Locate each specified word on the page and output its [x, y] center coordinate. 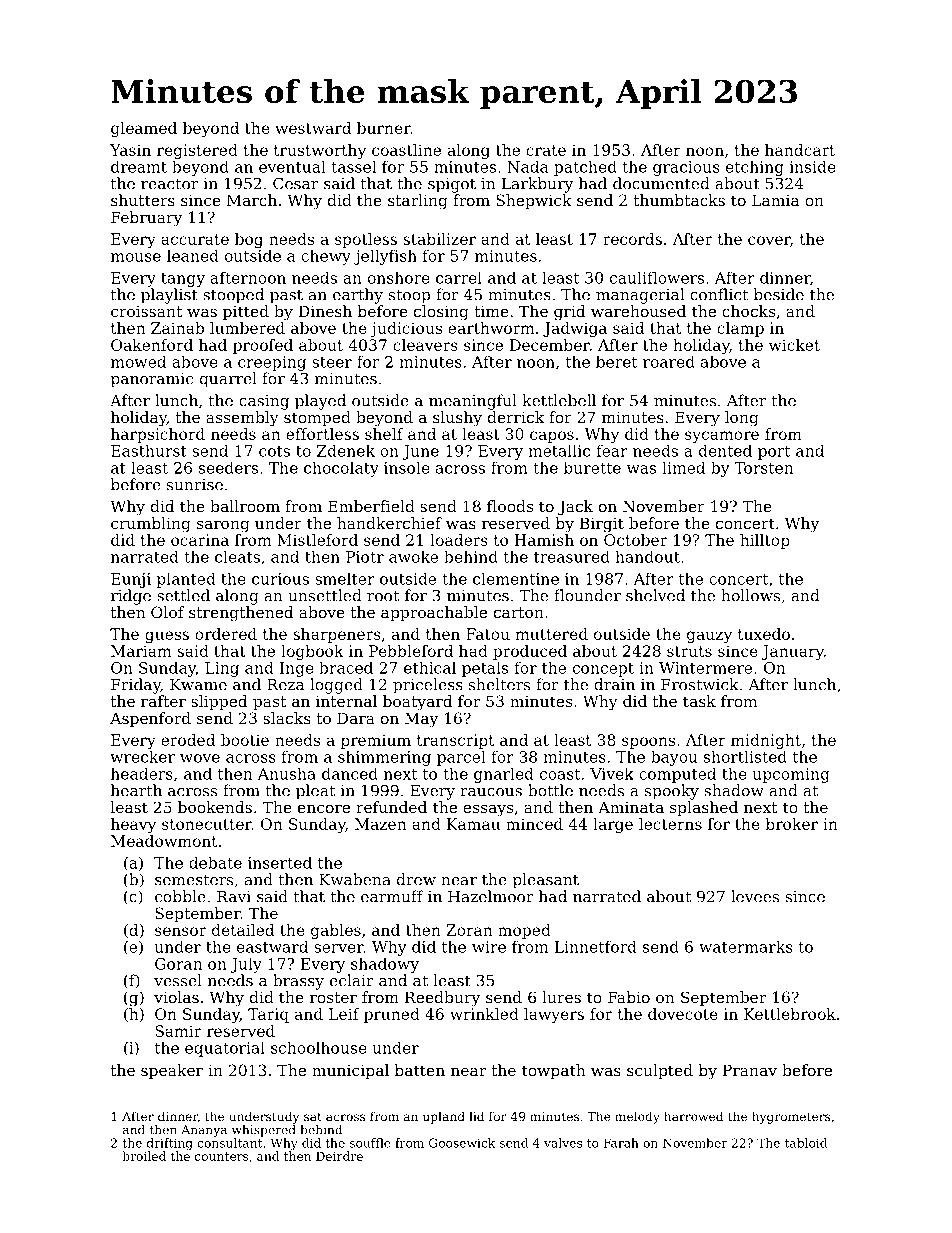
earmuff [392, 896]
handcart [800, 150]
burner [384, 128]
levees [755, 896]
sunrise [195, 485]
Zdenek [346, 451]
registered [197, 151]
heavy [133, 825]
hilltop [765, 541]
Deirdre [339, 1156]
